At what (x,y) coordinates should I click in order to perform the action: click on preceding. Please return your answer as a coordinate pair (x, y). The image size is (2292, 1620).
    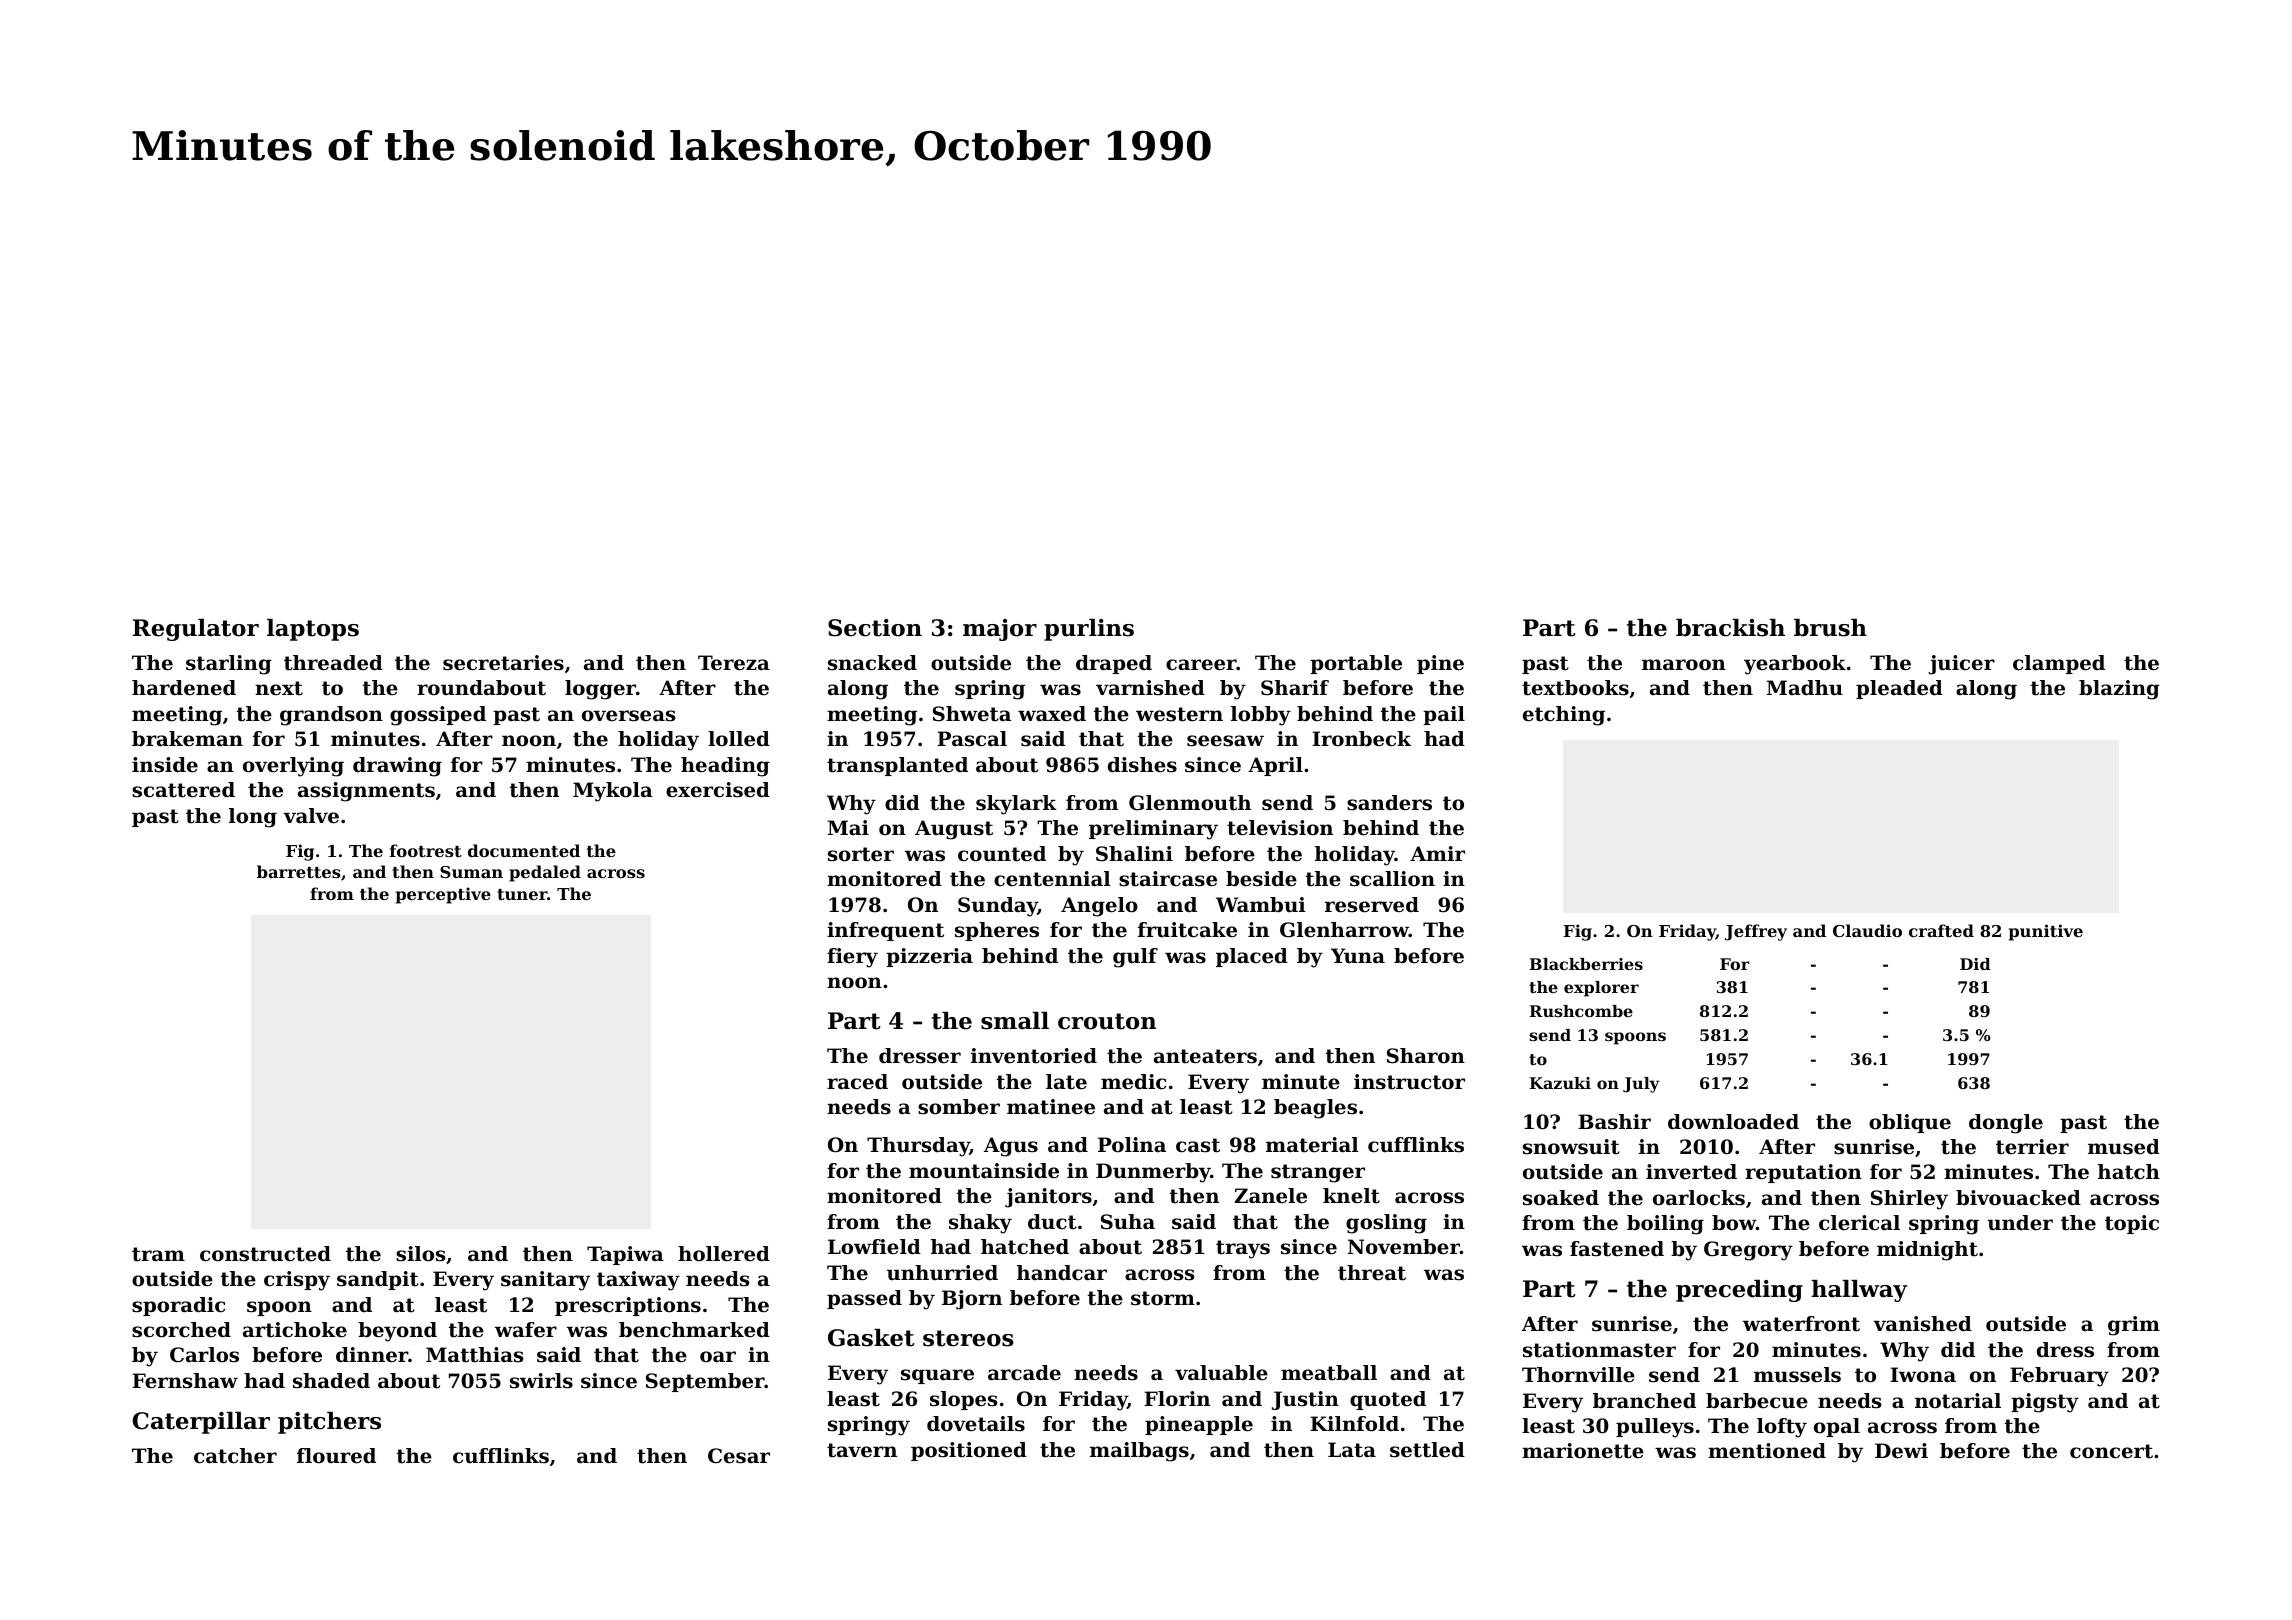
    Looking at the image, I should click on (1739, 1291).
